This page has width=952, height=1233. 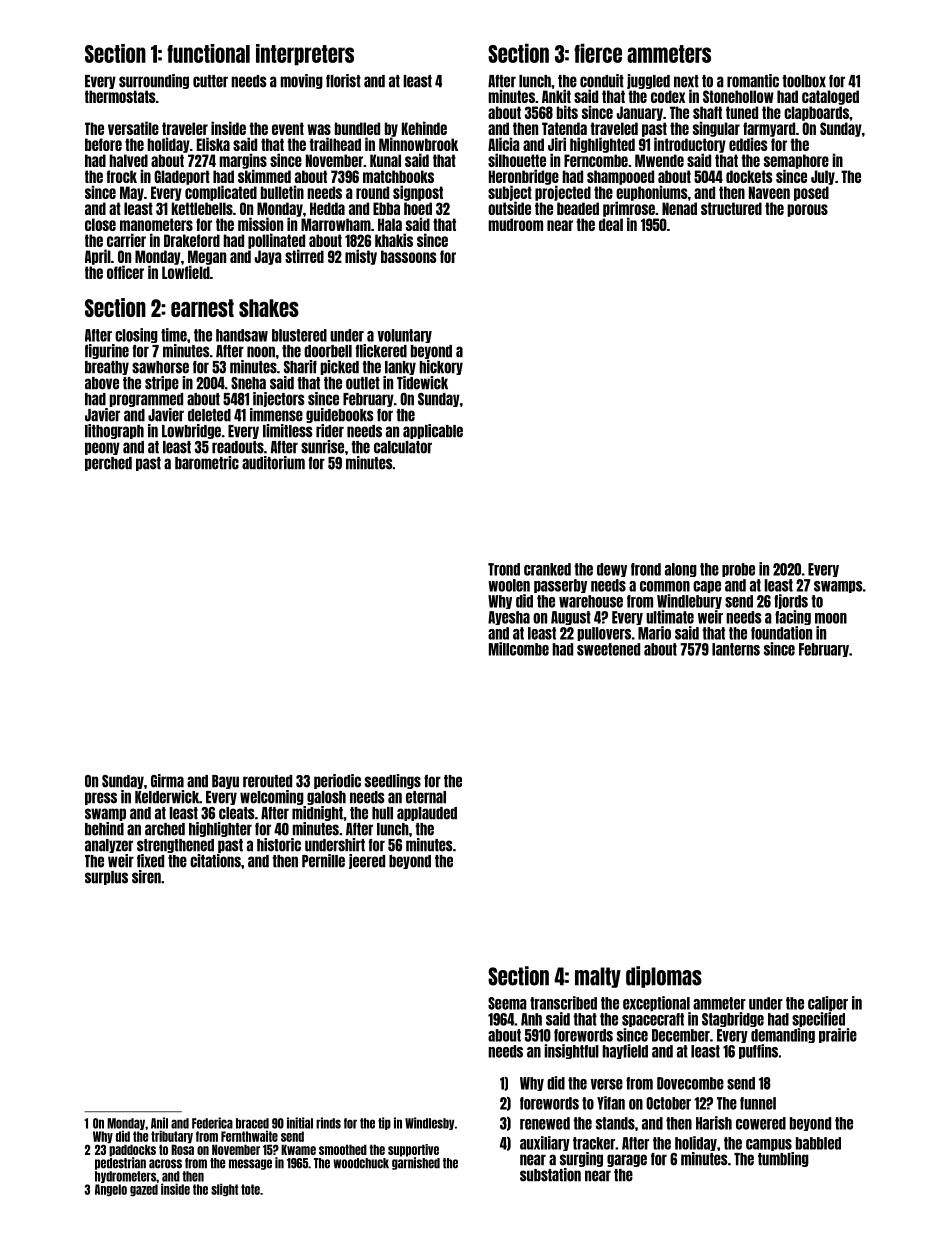 I want to click on hickory, so click(x=441, y=367).
